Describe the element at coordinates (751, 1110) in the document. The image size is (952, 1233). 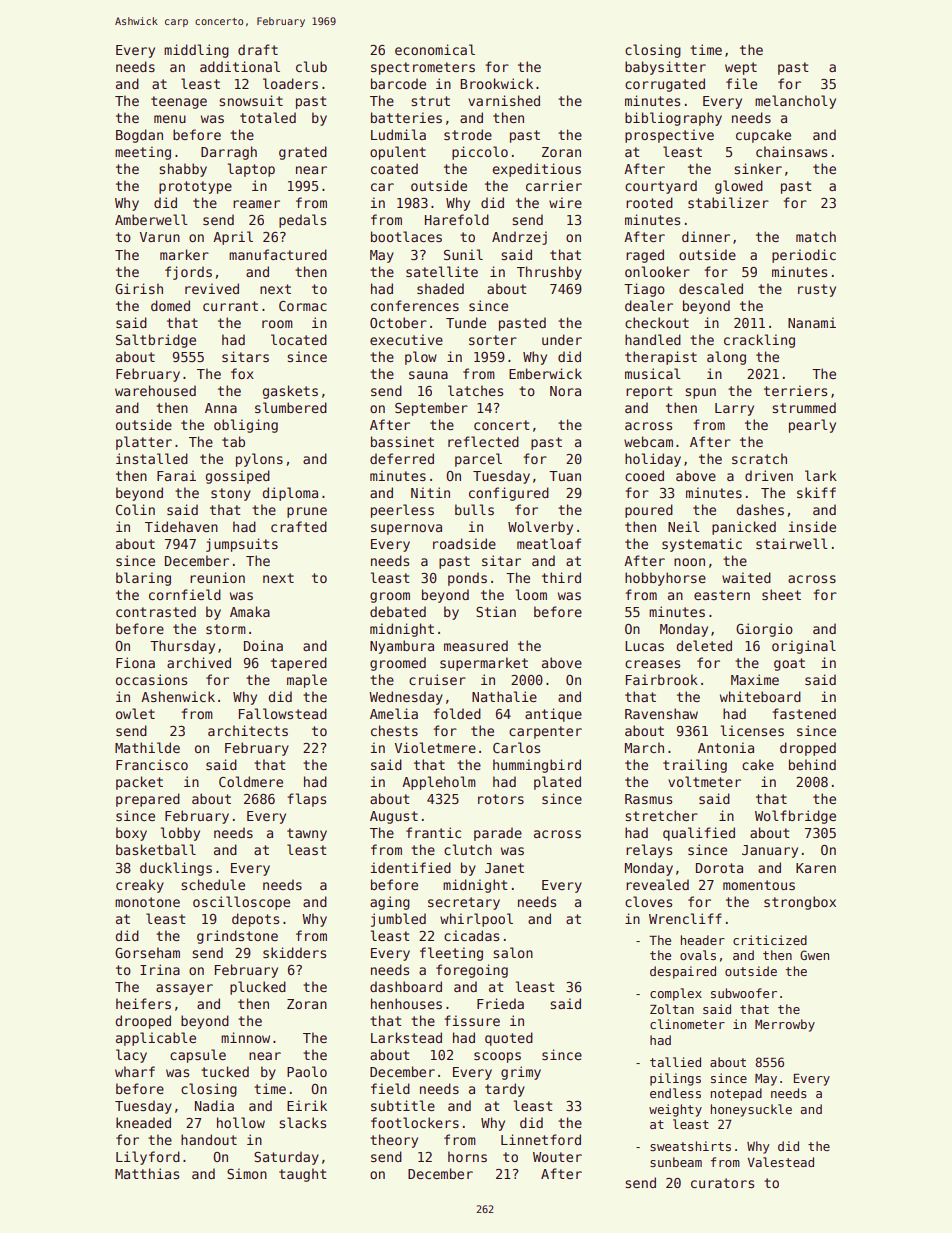
I see `honeysuckle` at that location.
